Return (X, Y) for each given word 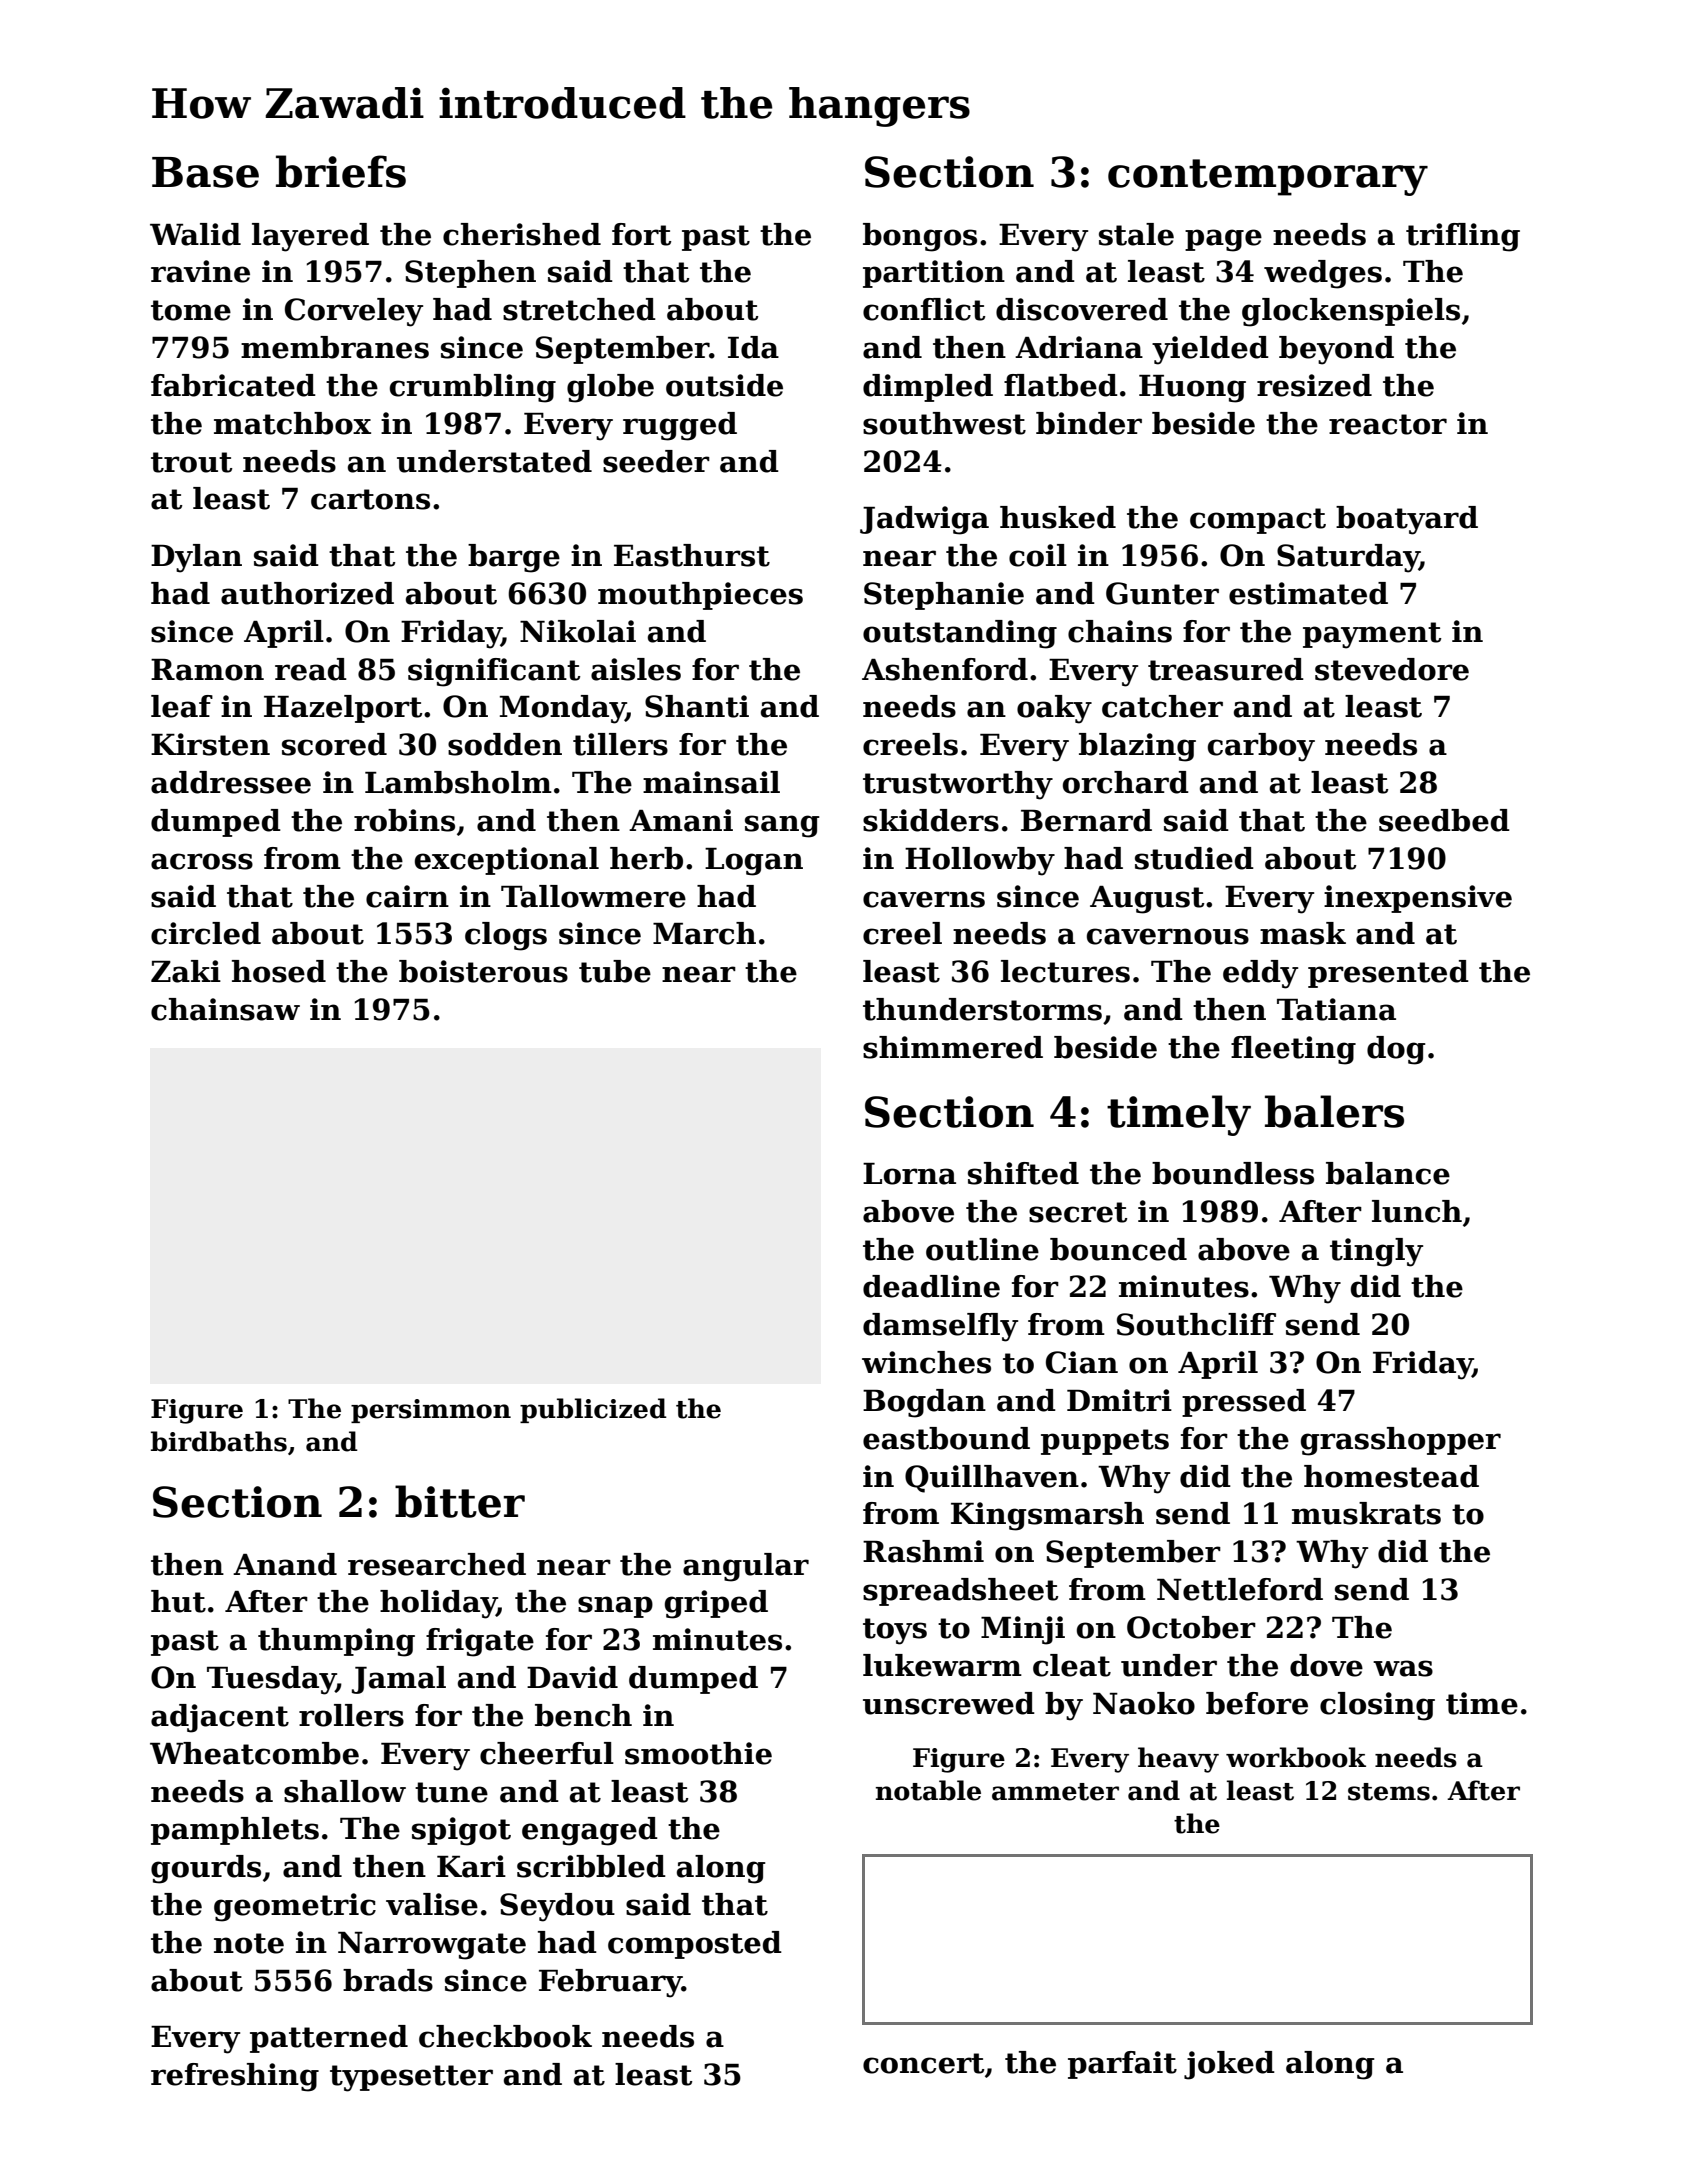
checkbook (505, 2036)
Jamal (399, 1680)
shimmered (953, 1047)
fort (641, 234)
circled (206, 933)
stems (1389, 1792)
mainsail (711, 782)
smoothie (698, 1753)
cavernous (1168, 936)
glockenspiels (1351, 312)
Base (205, 172)
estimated (1308, 593)
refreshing (235, 2077)
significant (494, 672)
